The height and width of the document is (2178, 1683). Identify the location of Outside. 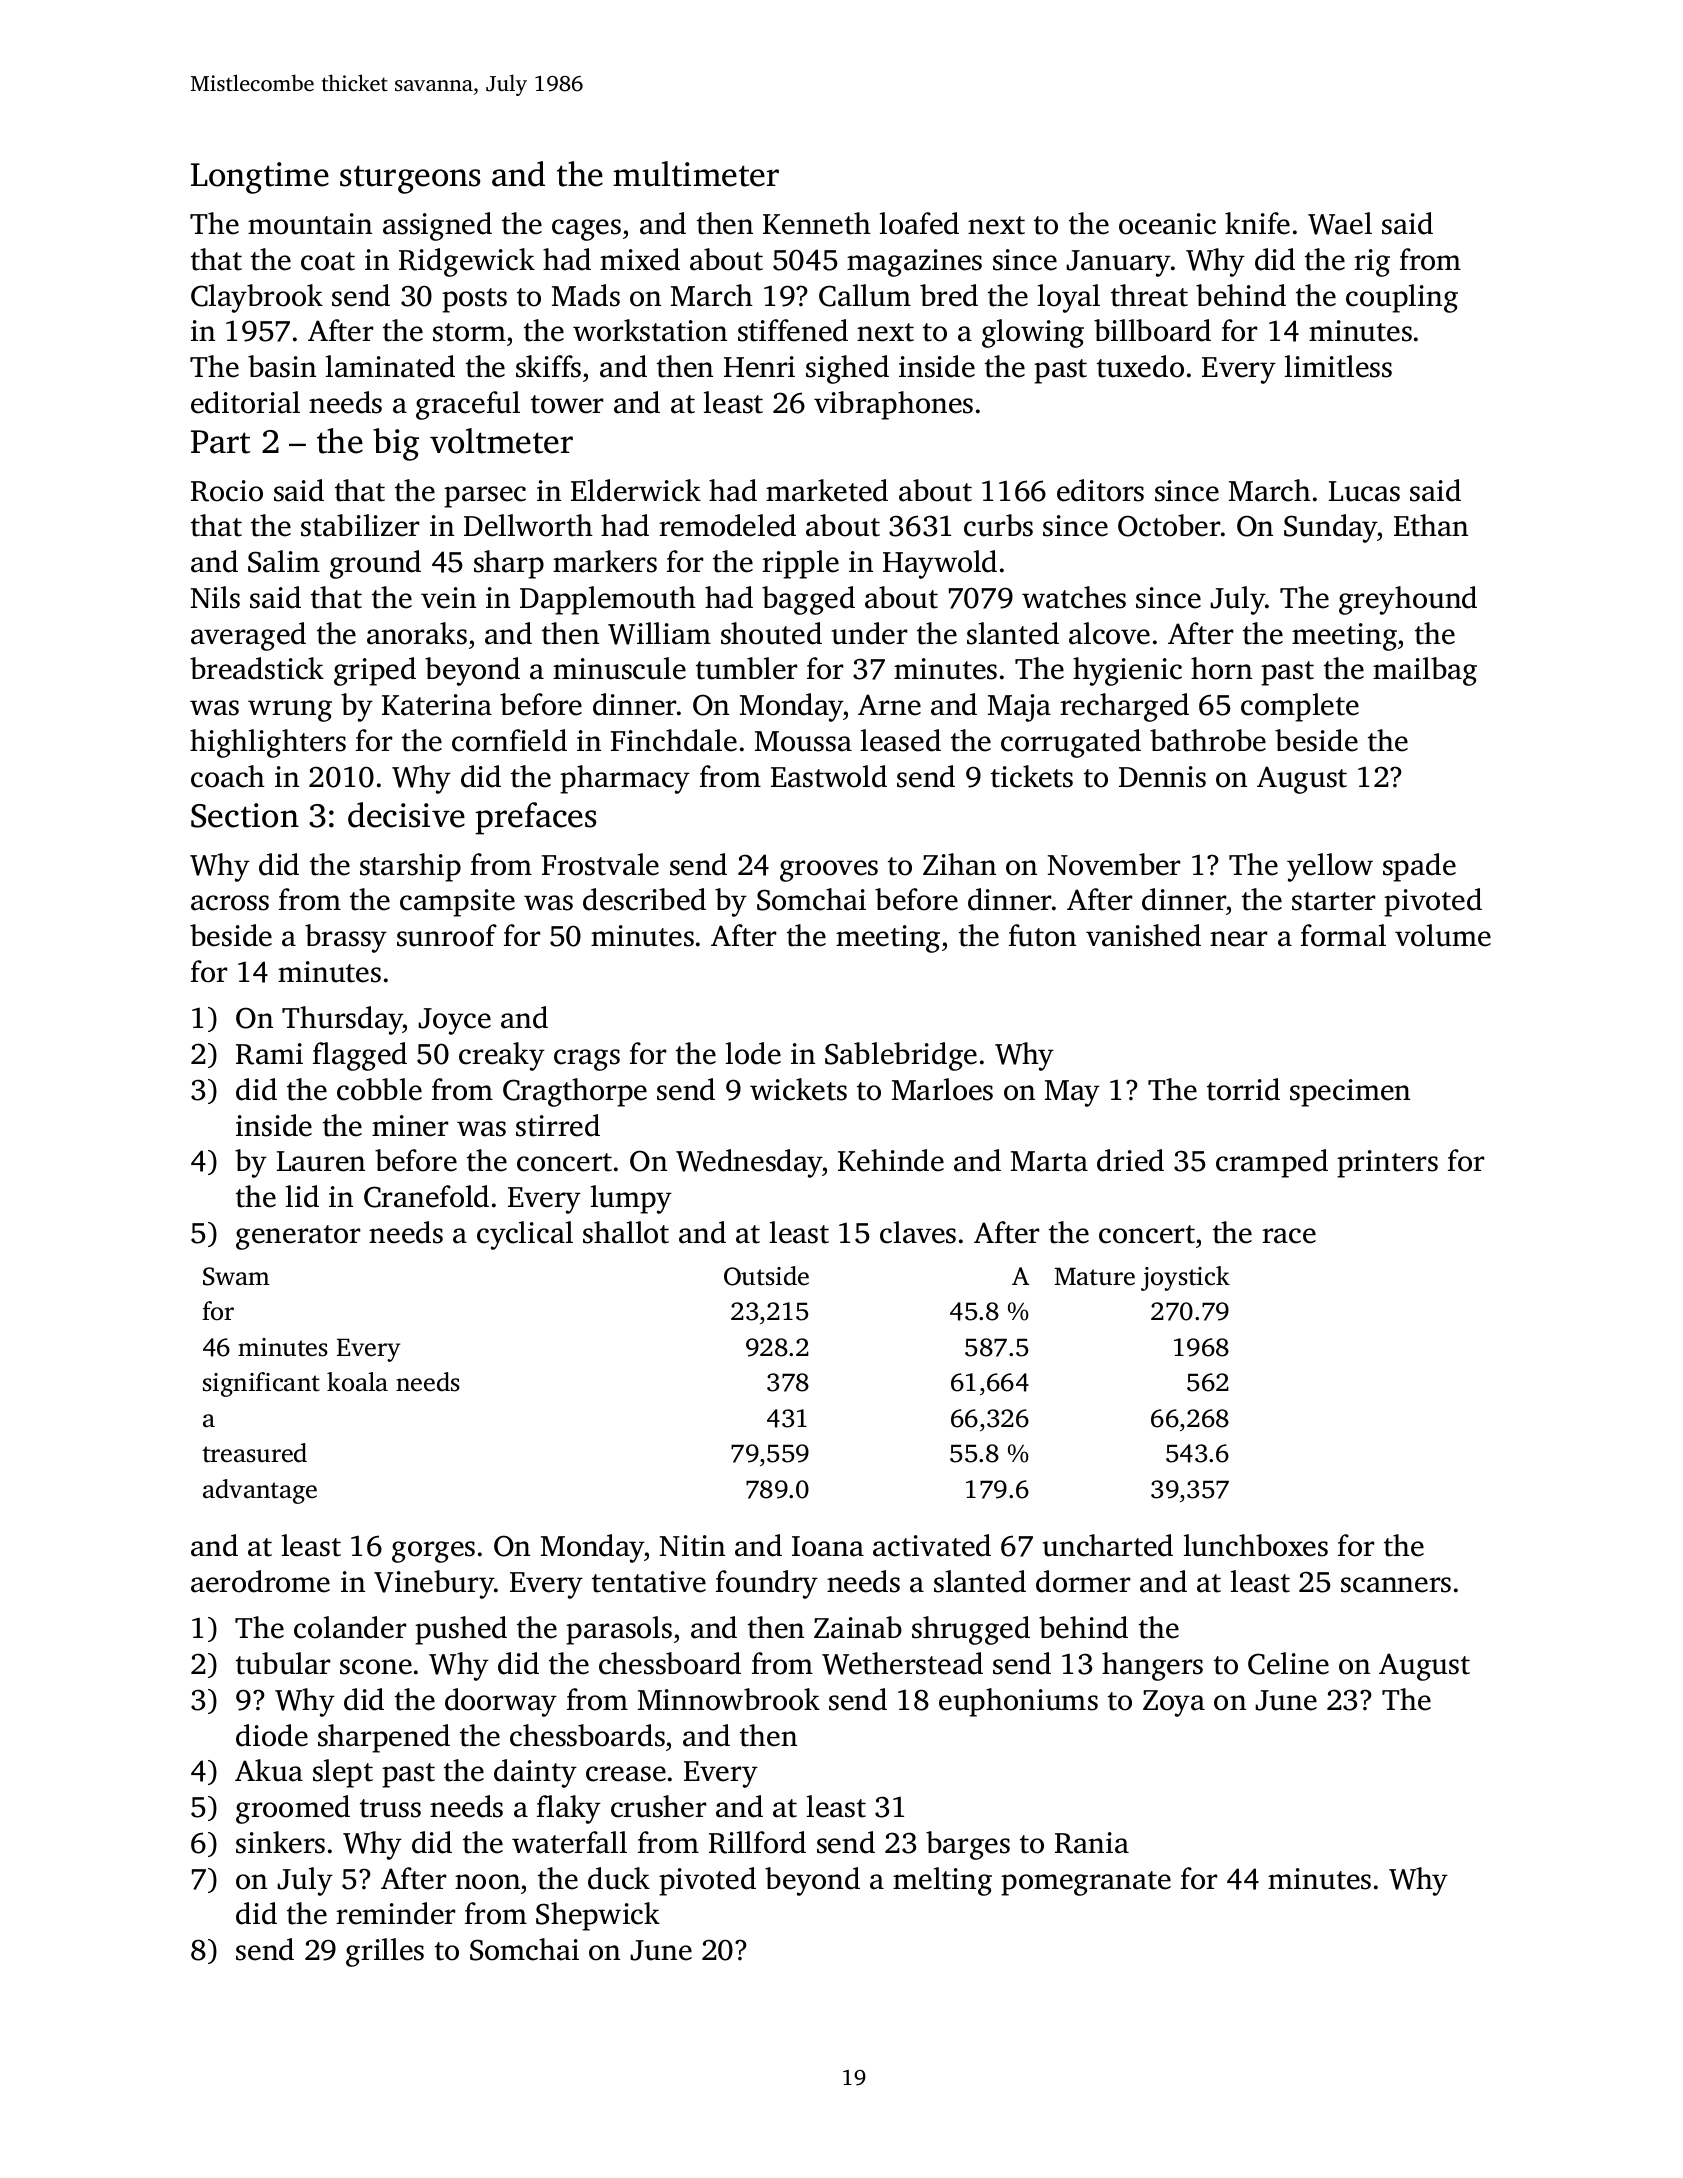
(766, 1276).
